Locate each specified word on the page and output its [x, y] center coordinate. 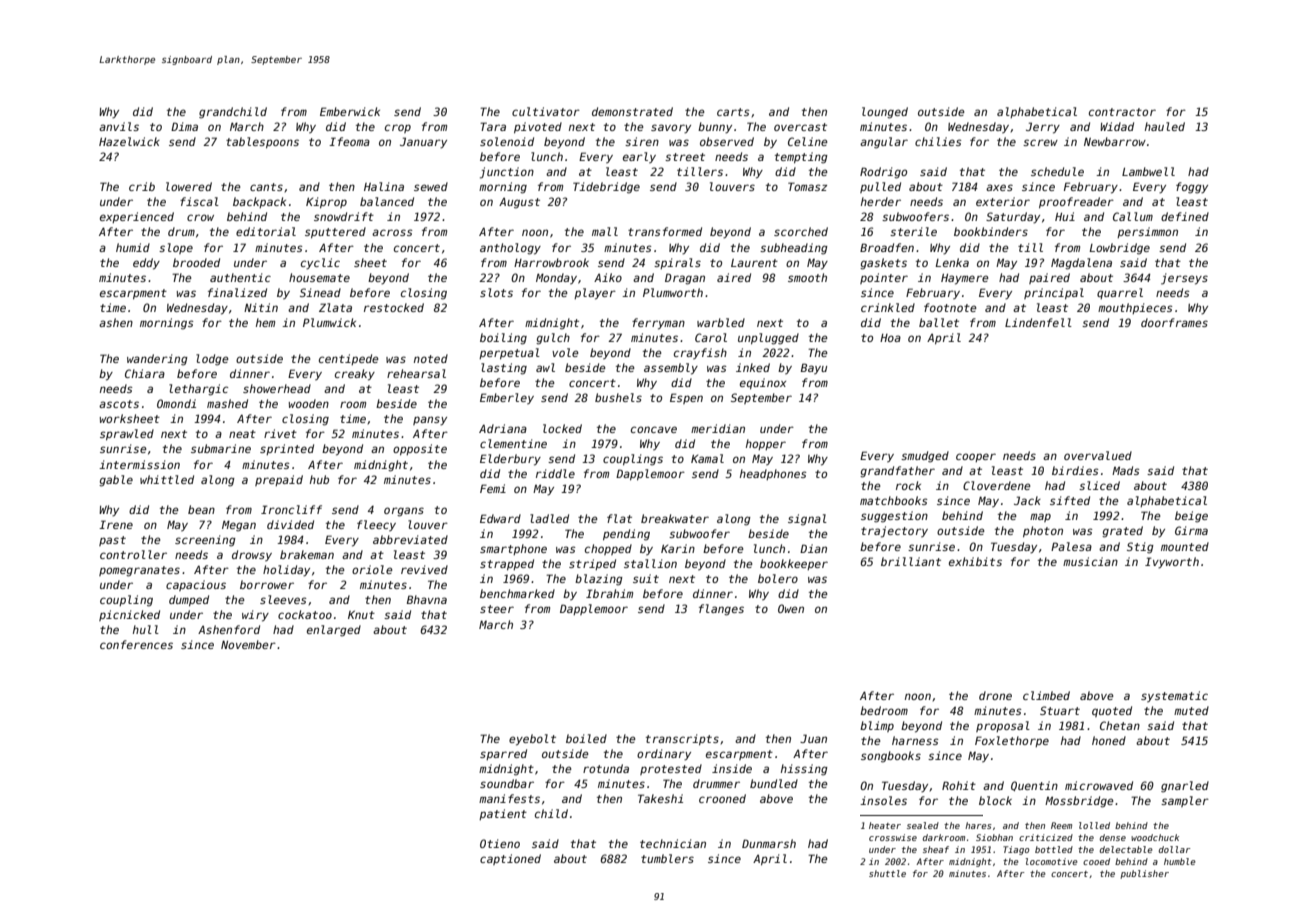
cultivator [546, 111]
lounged [885, 113]
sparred [503, 754]
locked [562, 428]
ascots [119, 404]
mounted [1185, 546]
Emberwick [350, 111]
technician [673, 843]
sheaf [936, 849]
